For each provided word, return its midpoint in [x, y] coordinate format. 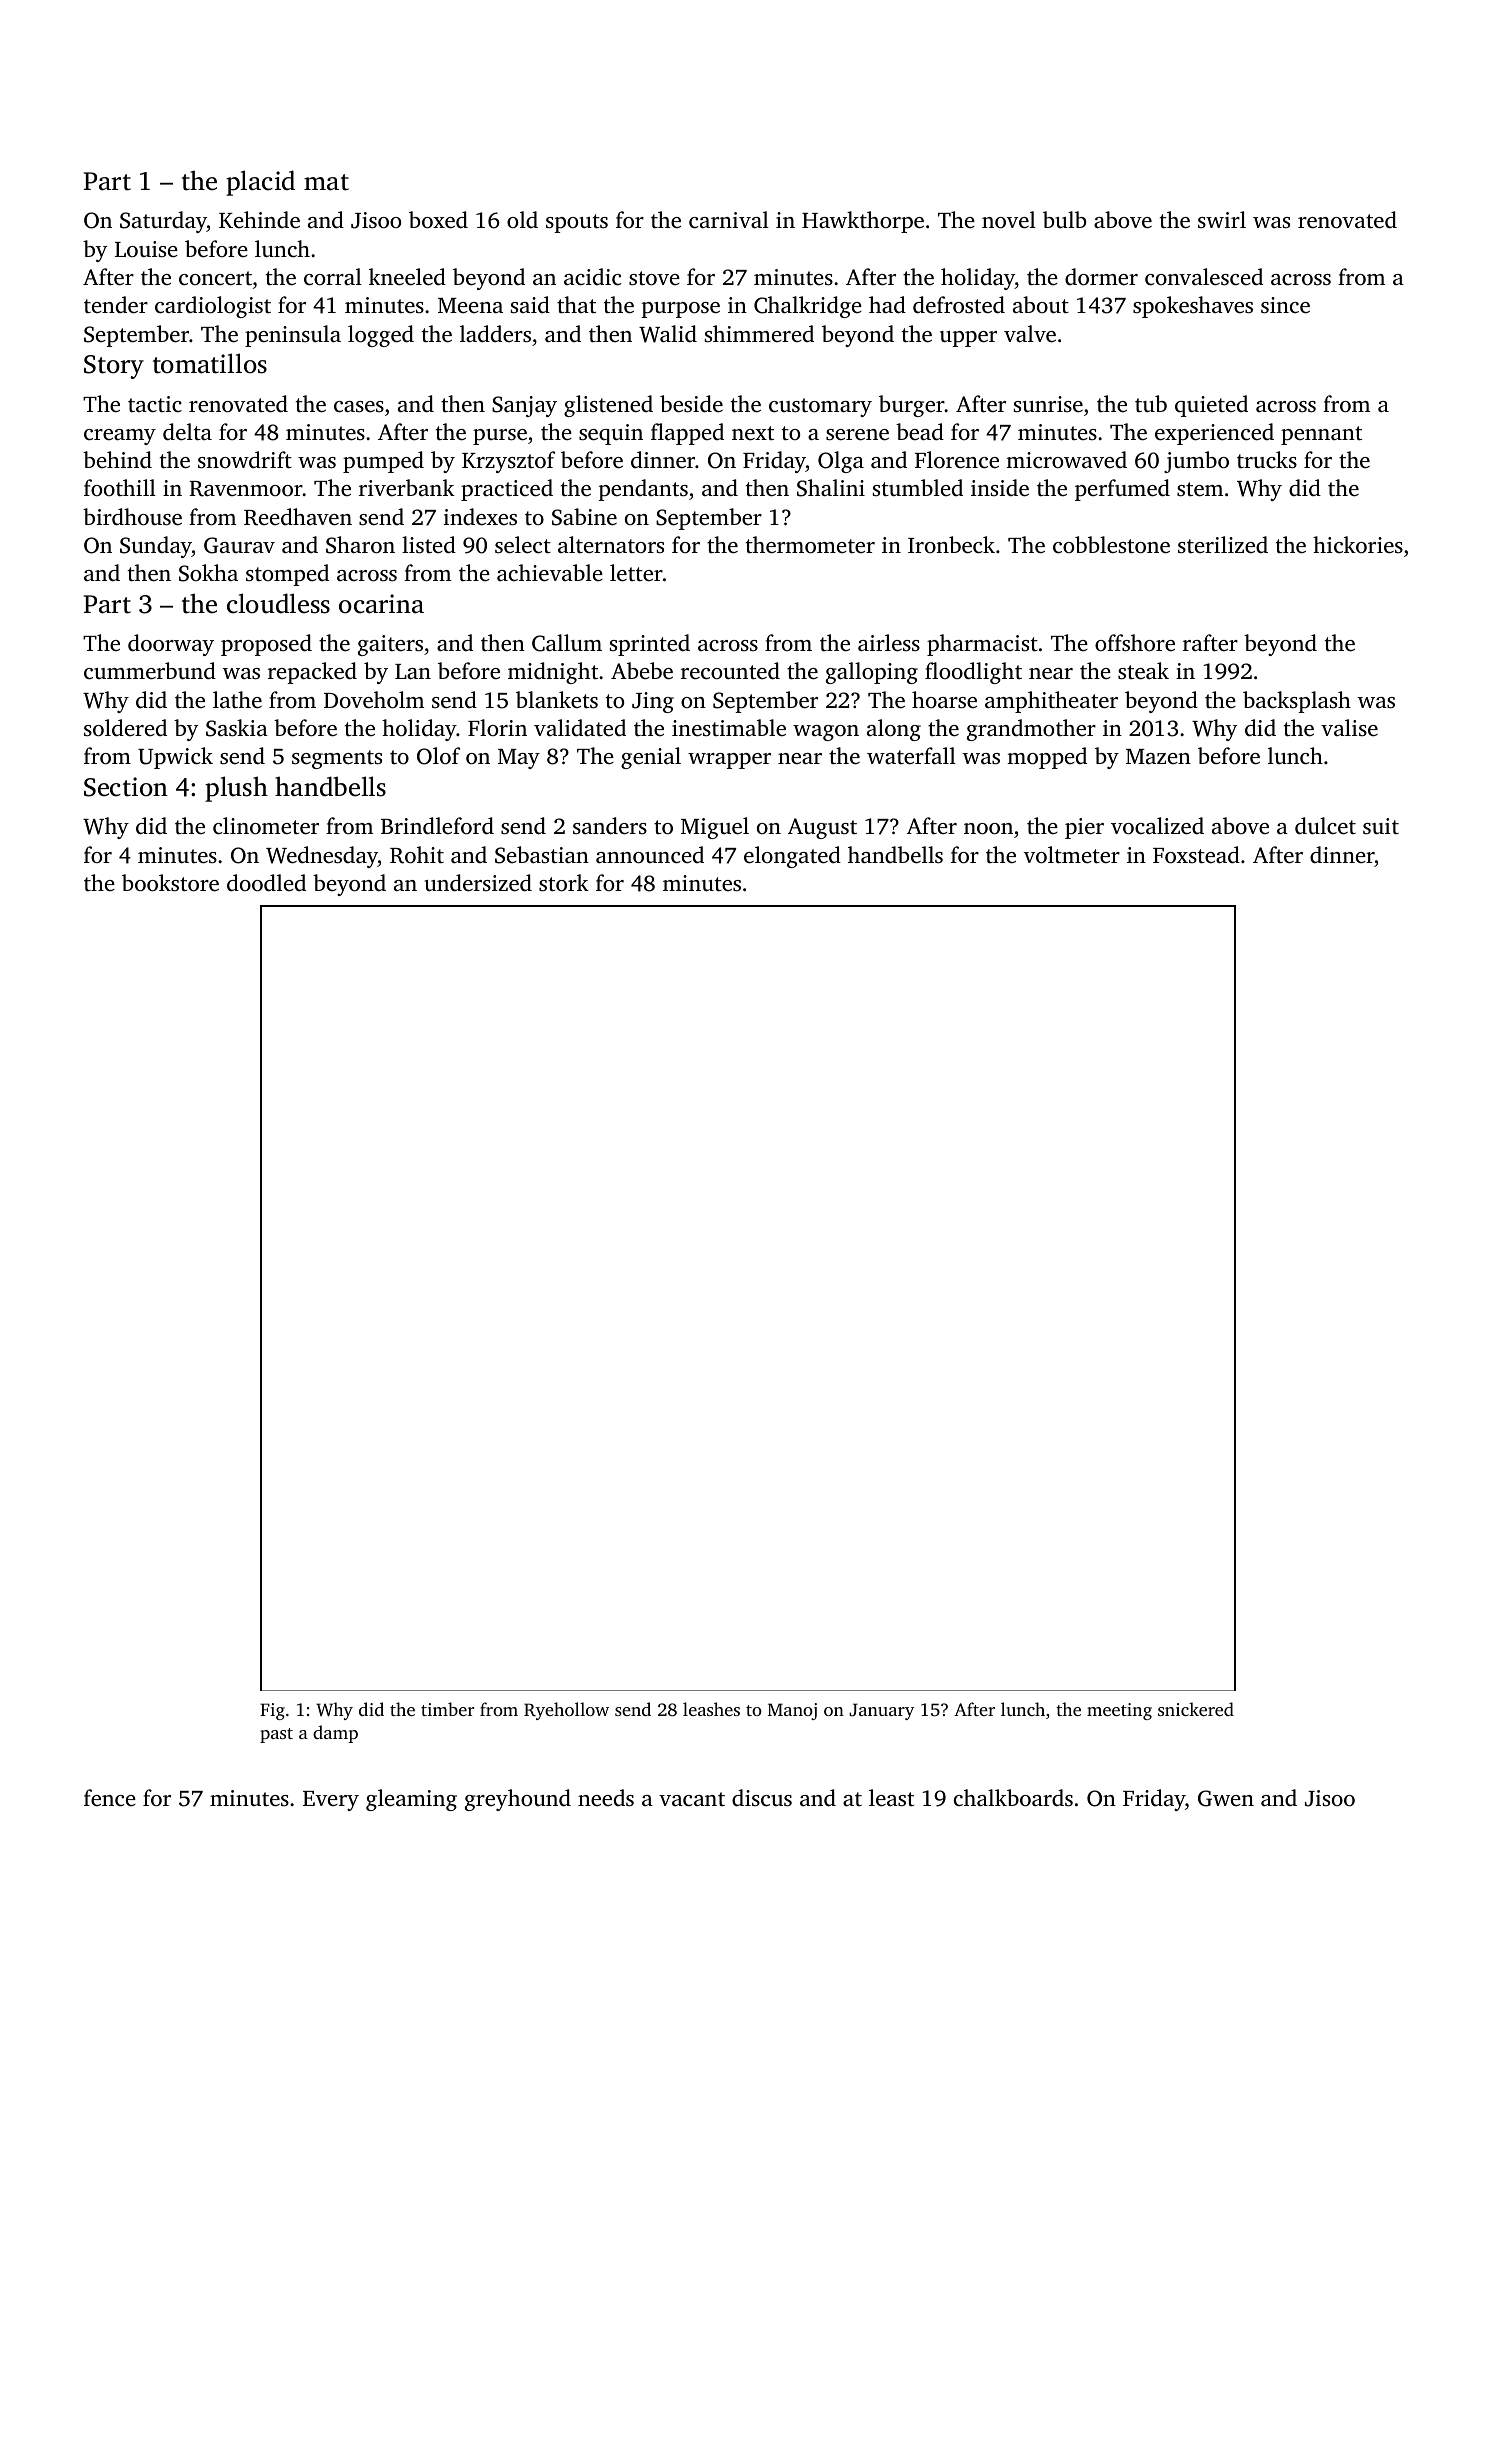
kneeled [407, 277]
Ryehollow [566, 1711]
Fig [272, 1711]
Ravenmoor [246, 489]
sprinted [650, 645]
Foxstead [1196, 855]
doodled [266, 883]
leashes [711, 1709]
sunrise [1048, 404]
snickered [1196, 1709]
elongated [792, 857]
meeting [1119, 1711]
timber [447, 1709]
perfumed [1122, 490]
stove [654, 278]
